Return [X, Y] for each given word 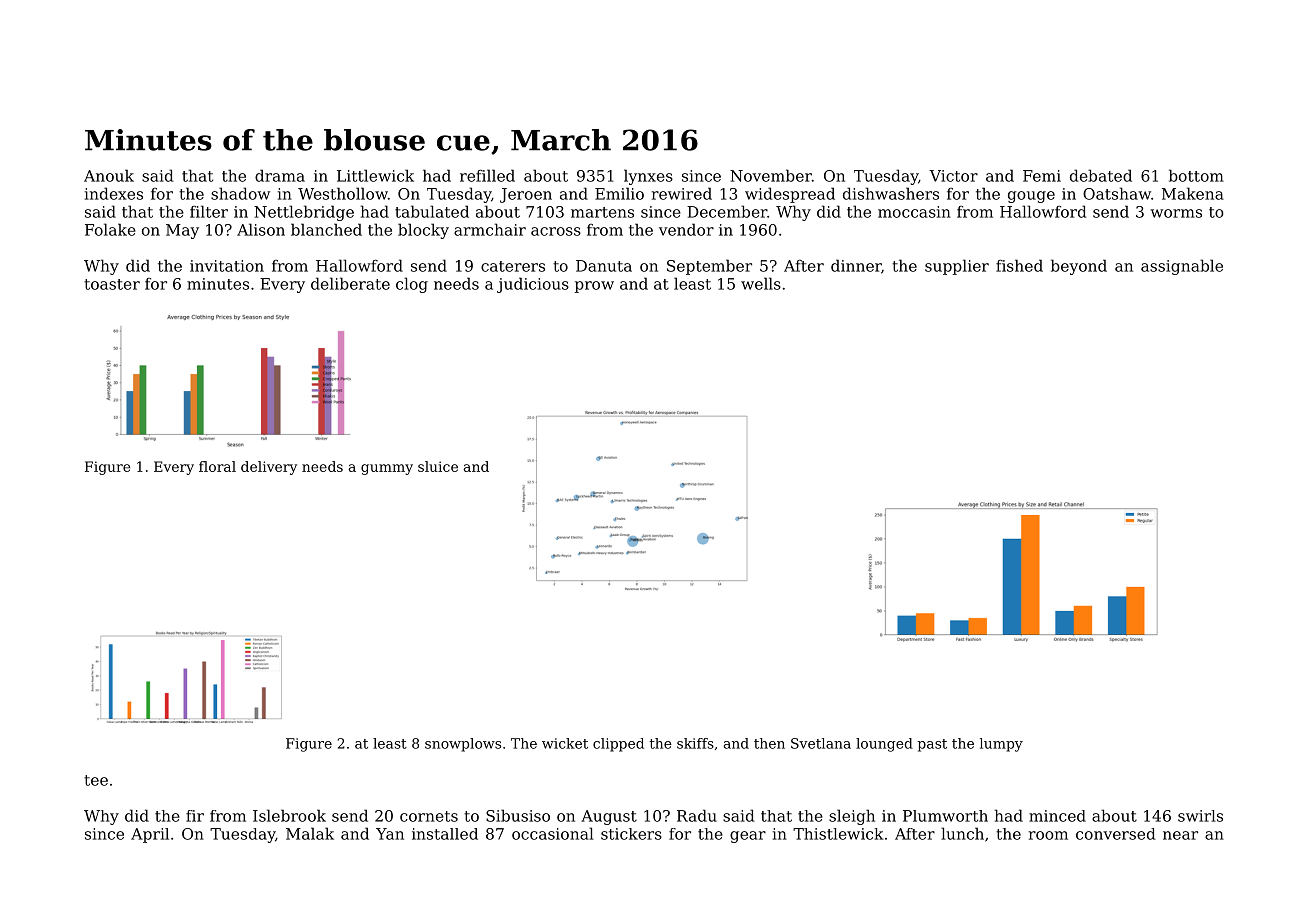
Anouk [109, 175]
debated [1101, 175]
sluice [438, 466]
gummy [387, 469]
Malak [310, 833]
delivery [269, 468]
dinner [856, 265]
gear [748, 837]
